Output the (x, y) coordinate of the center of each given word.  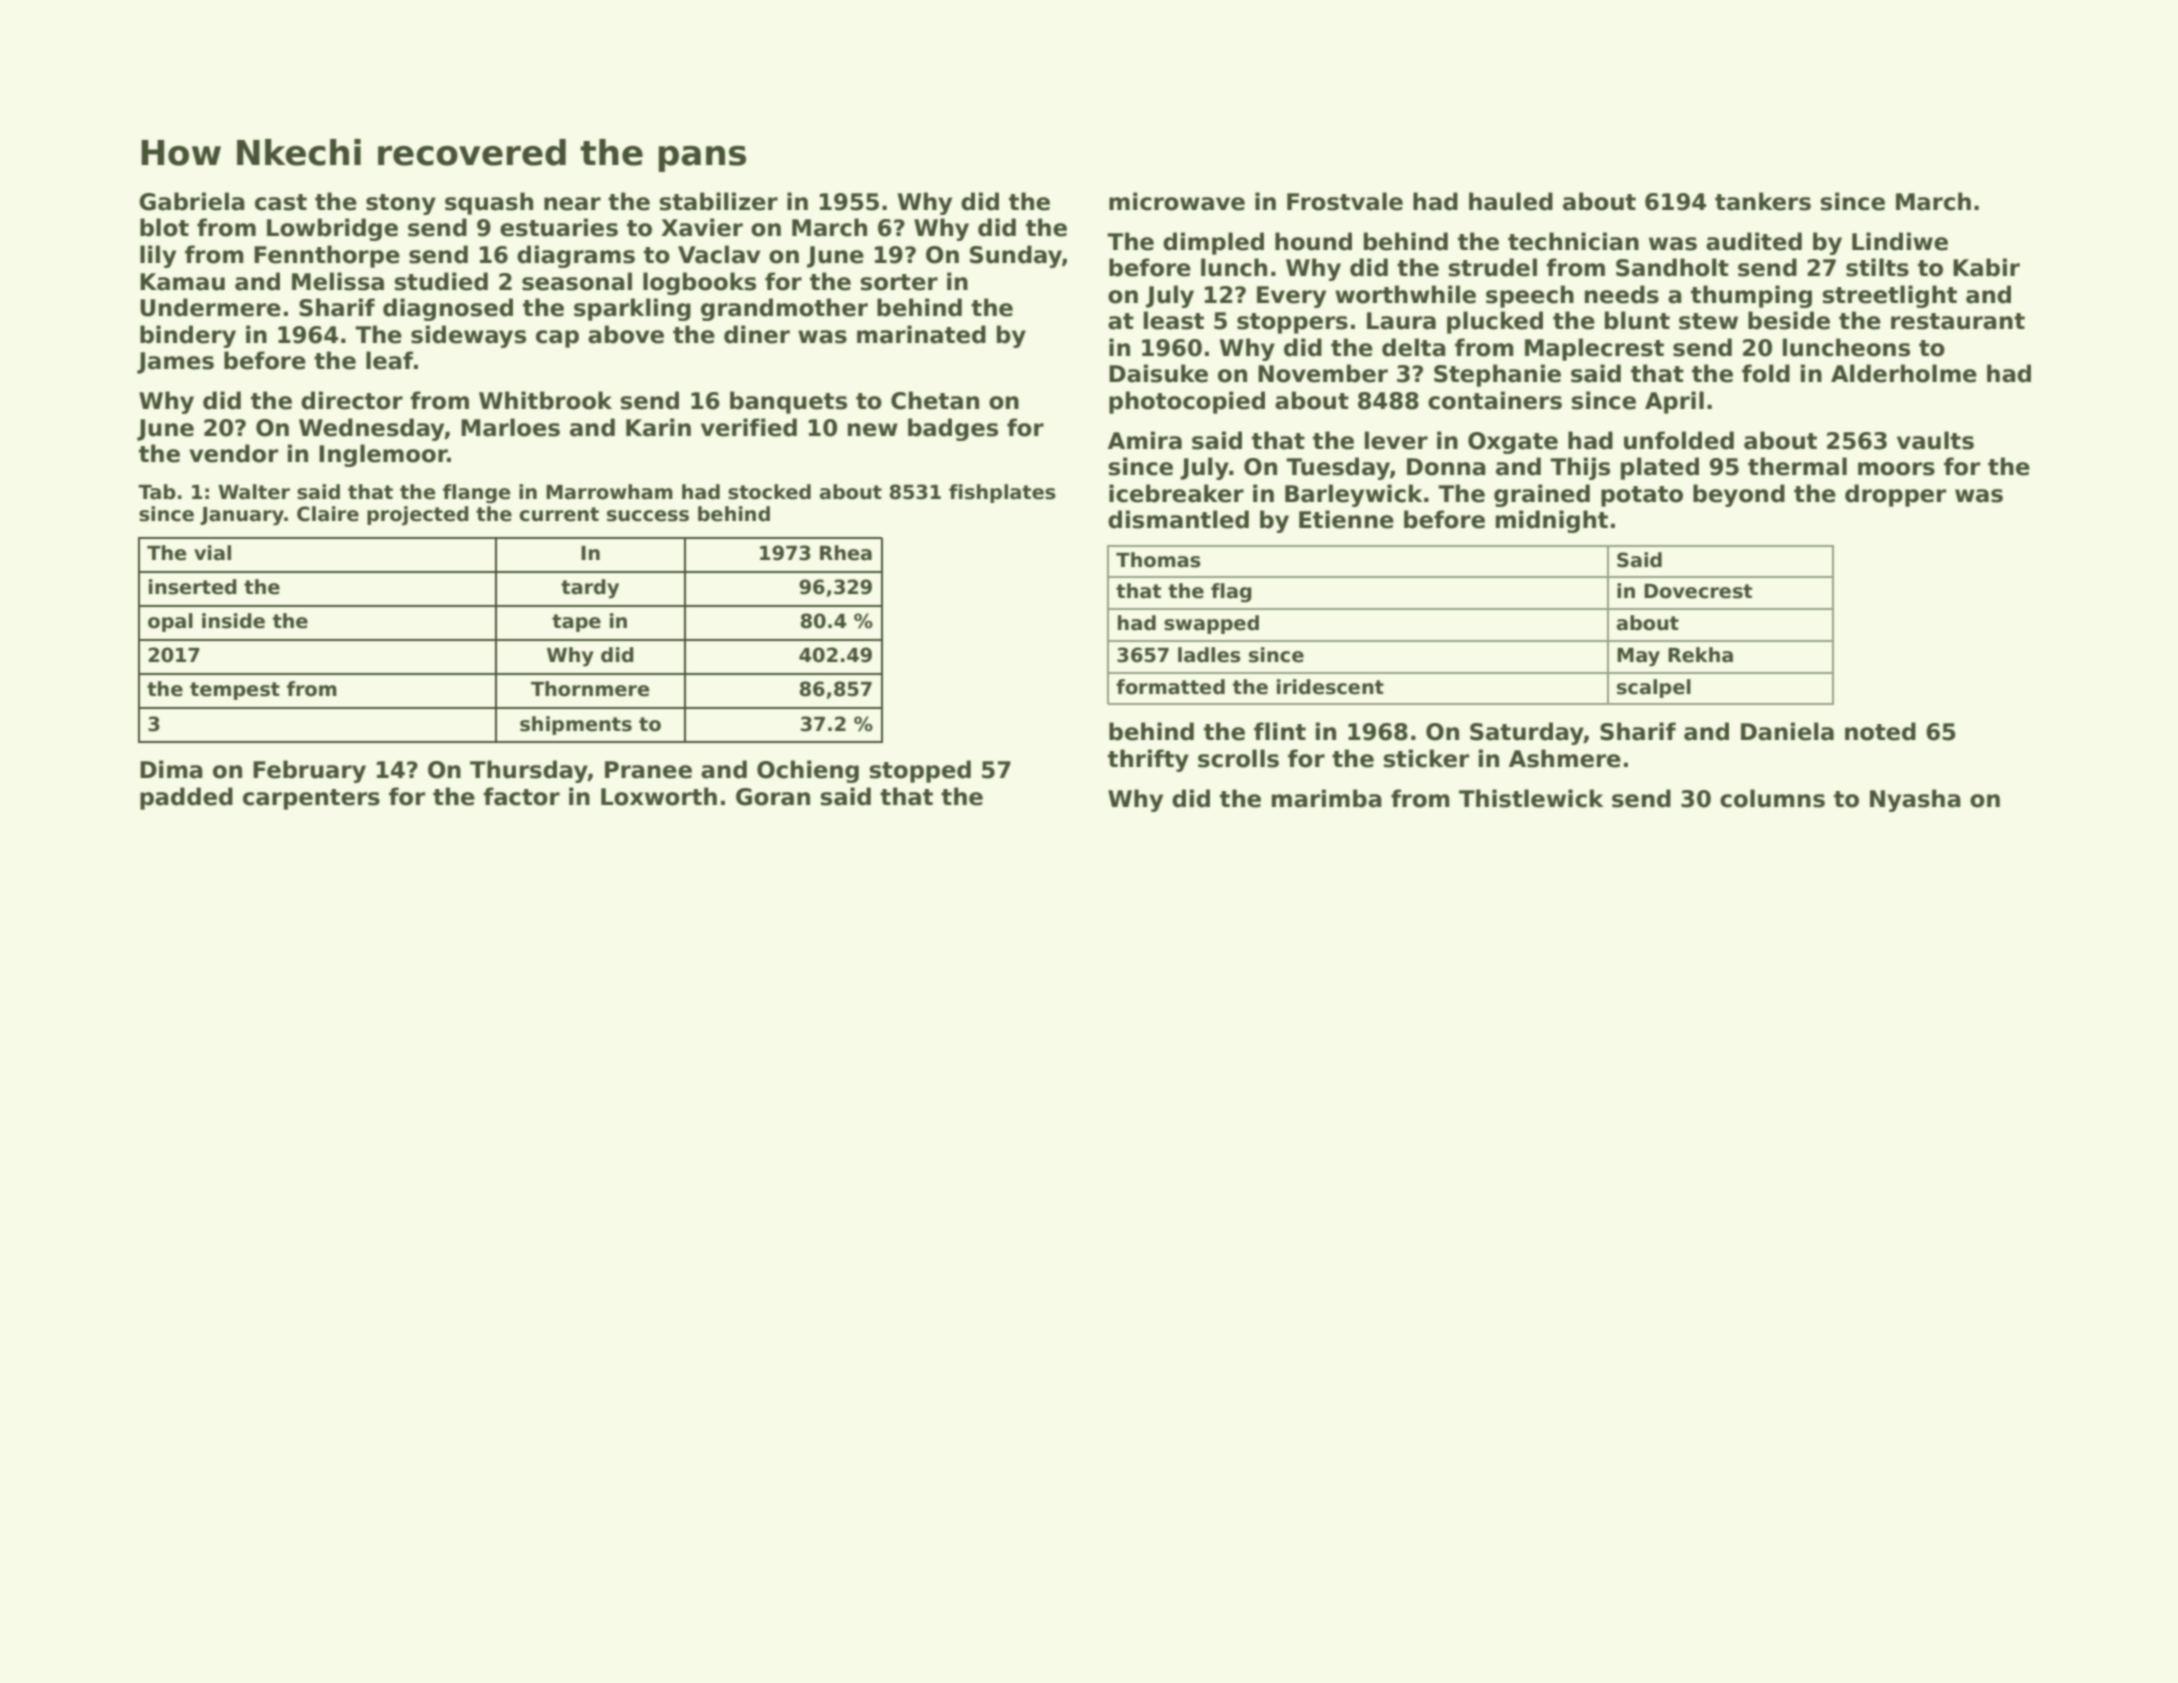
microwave (1177, 201)
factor (521, 796)
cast (281, 202)
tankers (1763, 201)
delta (1414, 347)
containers (1495, 400)
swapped (1211, 624)
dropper (1895, 495)
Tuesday (1338, 468)
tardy (590, 588)
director (352, 400)
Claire (328, 514)
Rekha (1700, 655)
